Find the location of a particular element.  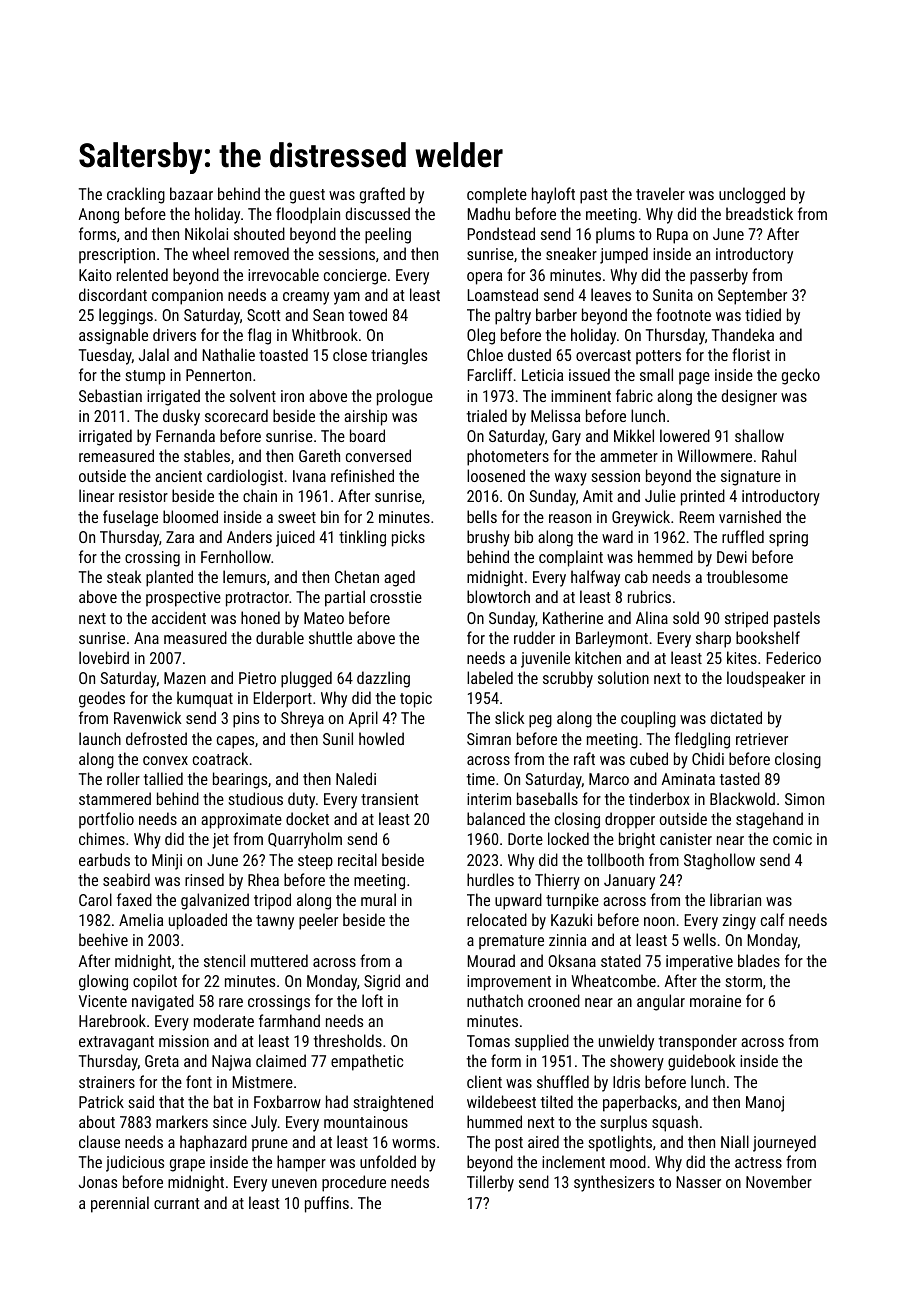

leggings is located at coordinates (126, 316).
